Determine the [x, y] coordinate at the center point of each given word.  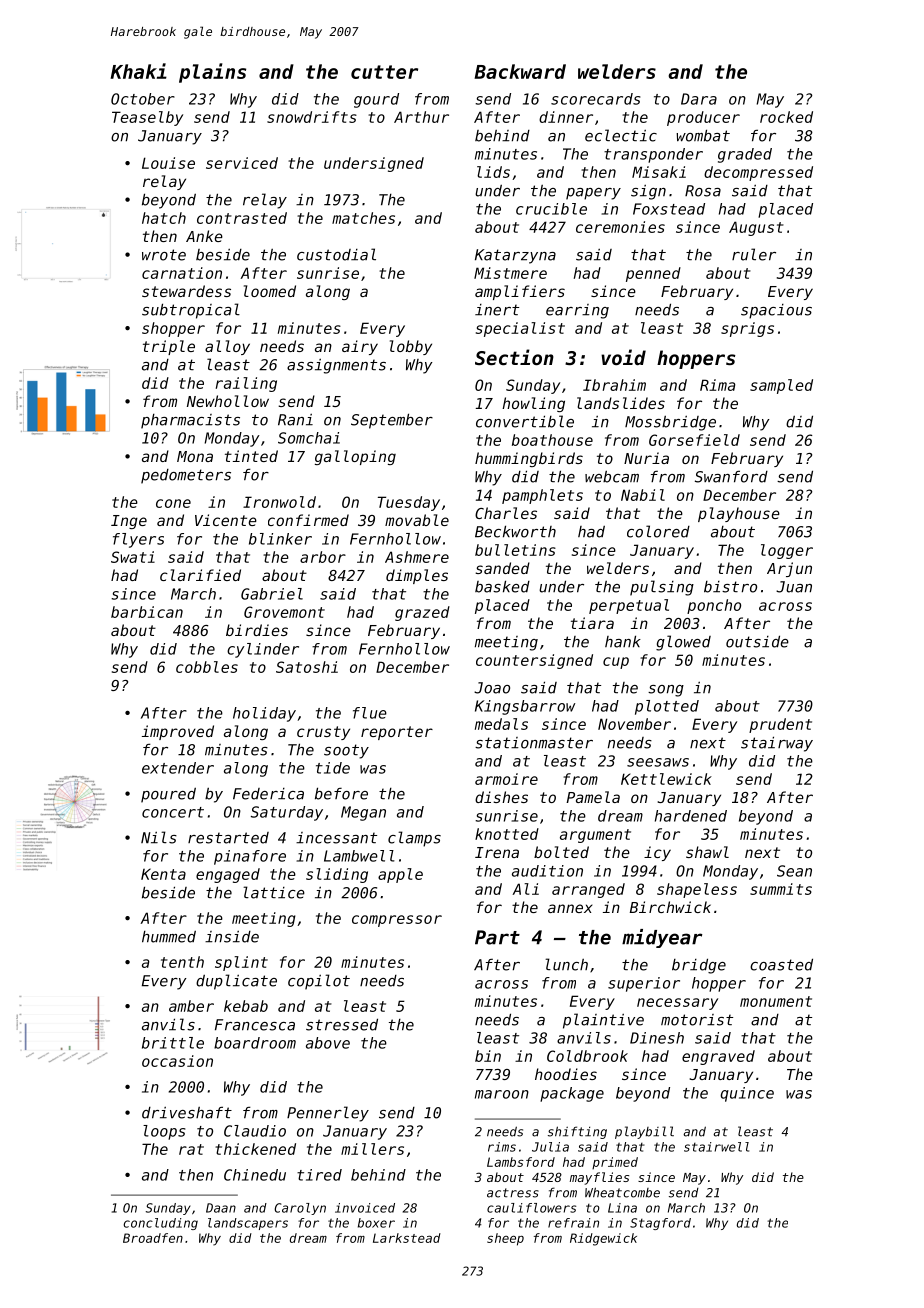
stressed [342, 1024]
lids [493, 172]
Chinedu [255, 1175]
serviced [242, 163]
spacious [776, 311]
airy [360, 347]
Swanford [731, 476]
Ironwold [279, 502]
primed [615, 1163]
